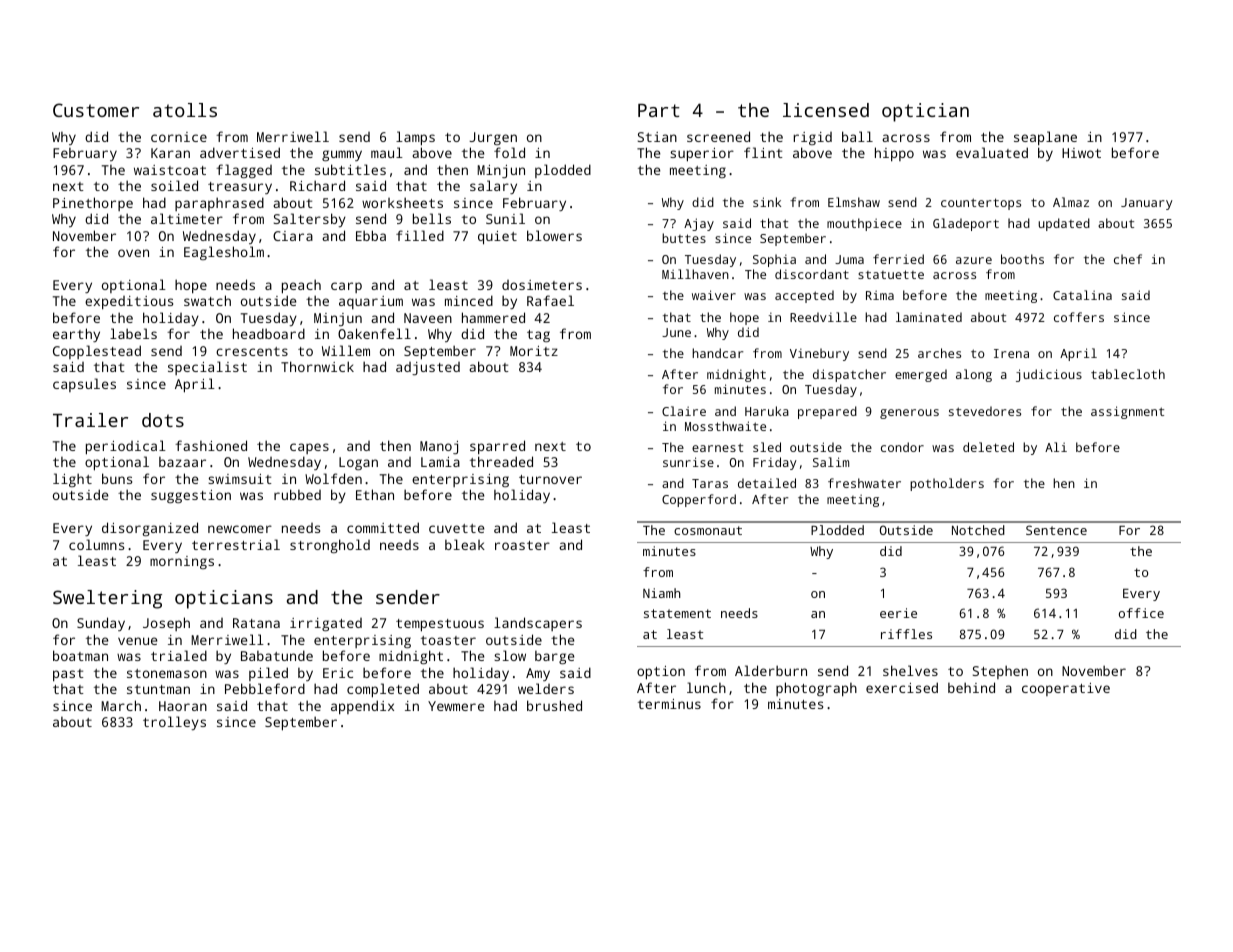 The image size is (1233, 952). Describe the element at coordinates (497, 447) in the screenshot. I see `sparred` at that location.
